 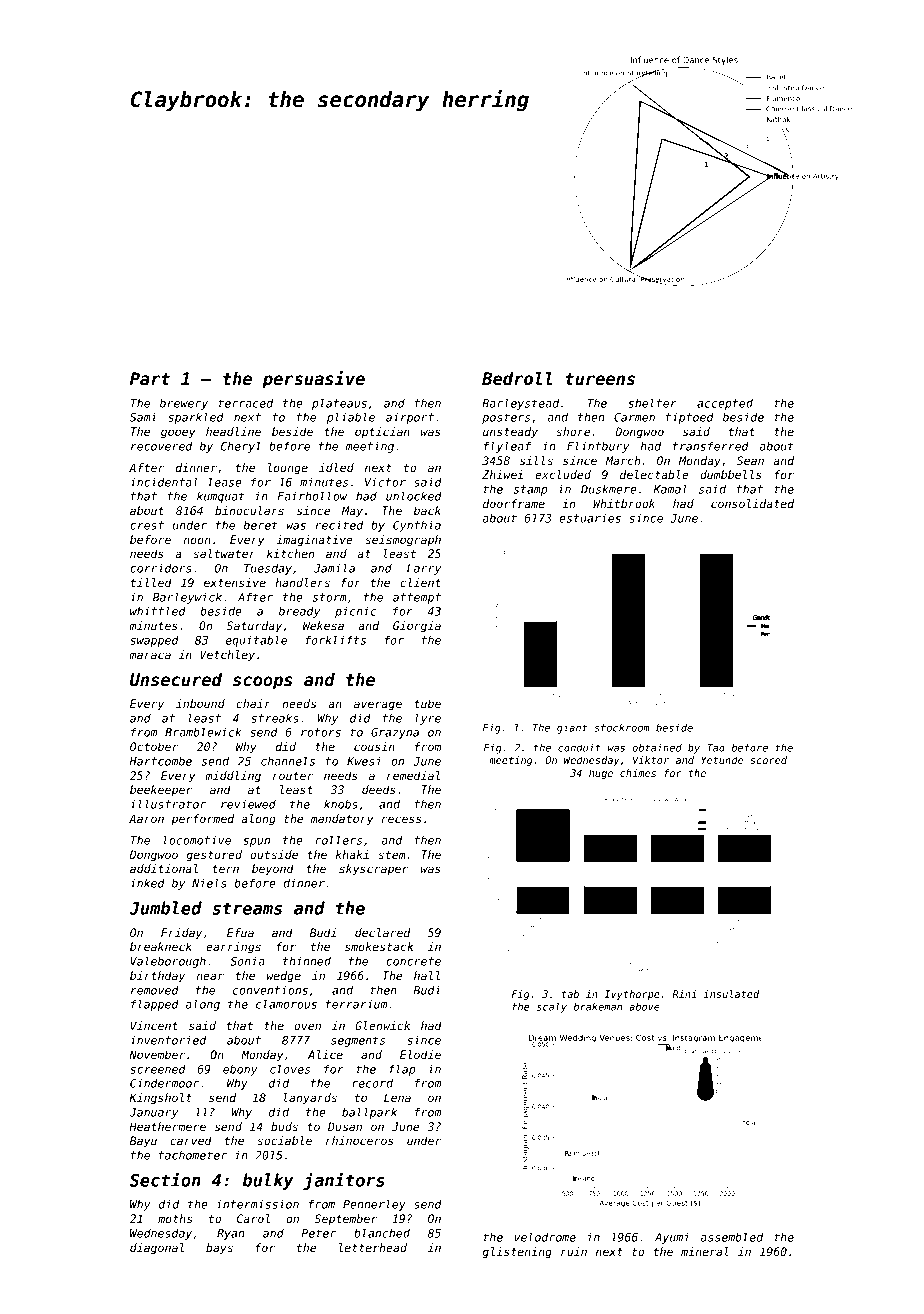 What do you see at coordinates (622, 727) in the screenshot?
I see `stockroom` at bounding box center [622, 727].
